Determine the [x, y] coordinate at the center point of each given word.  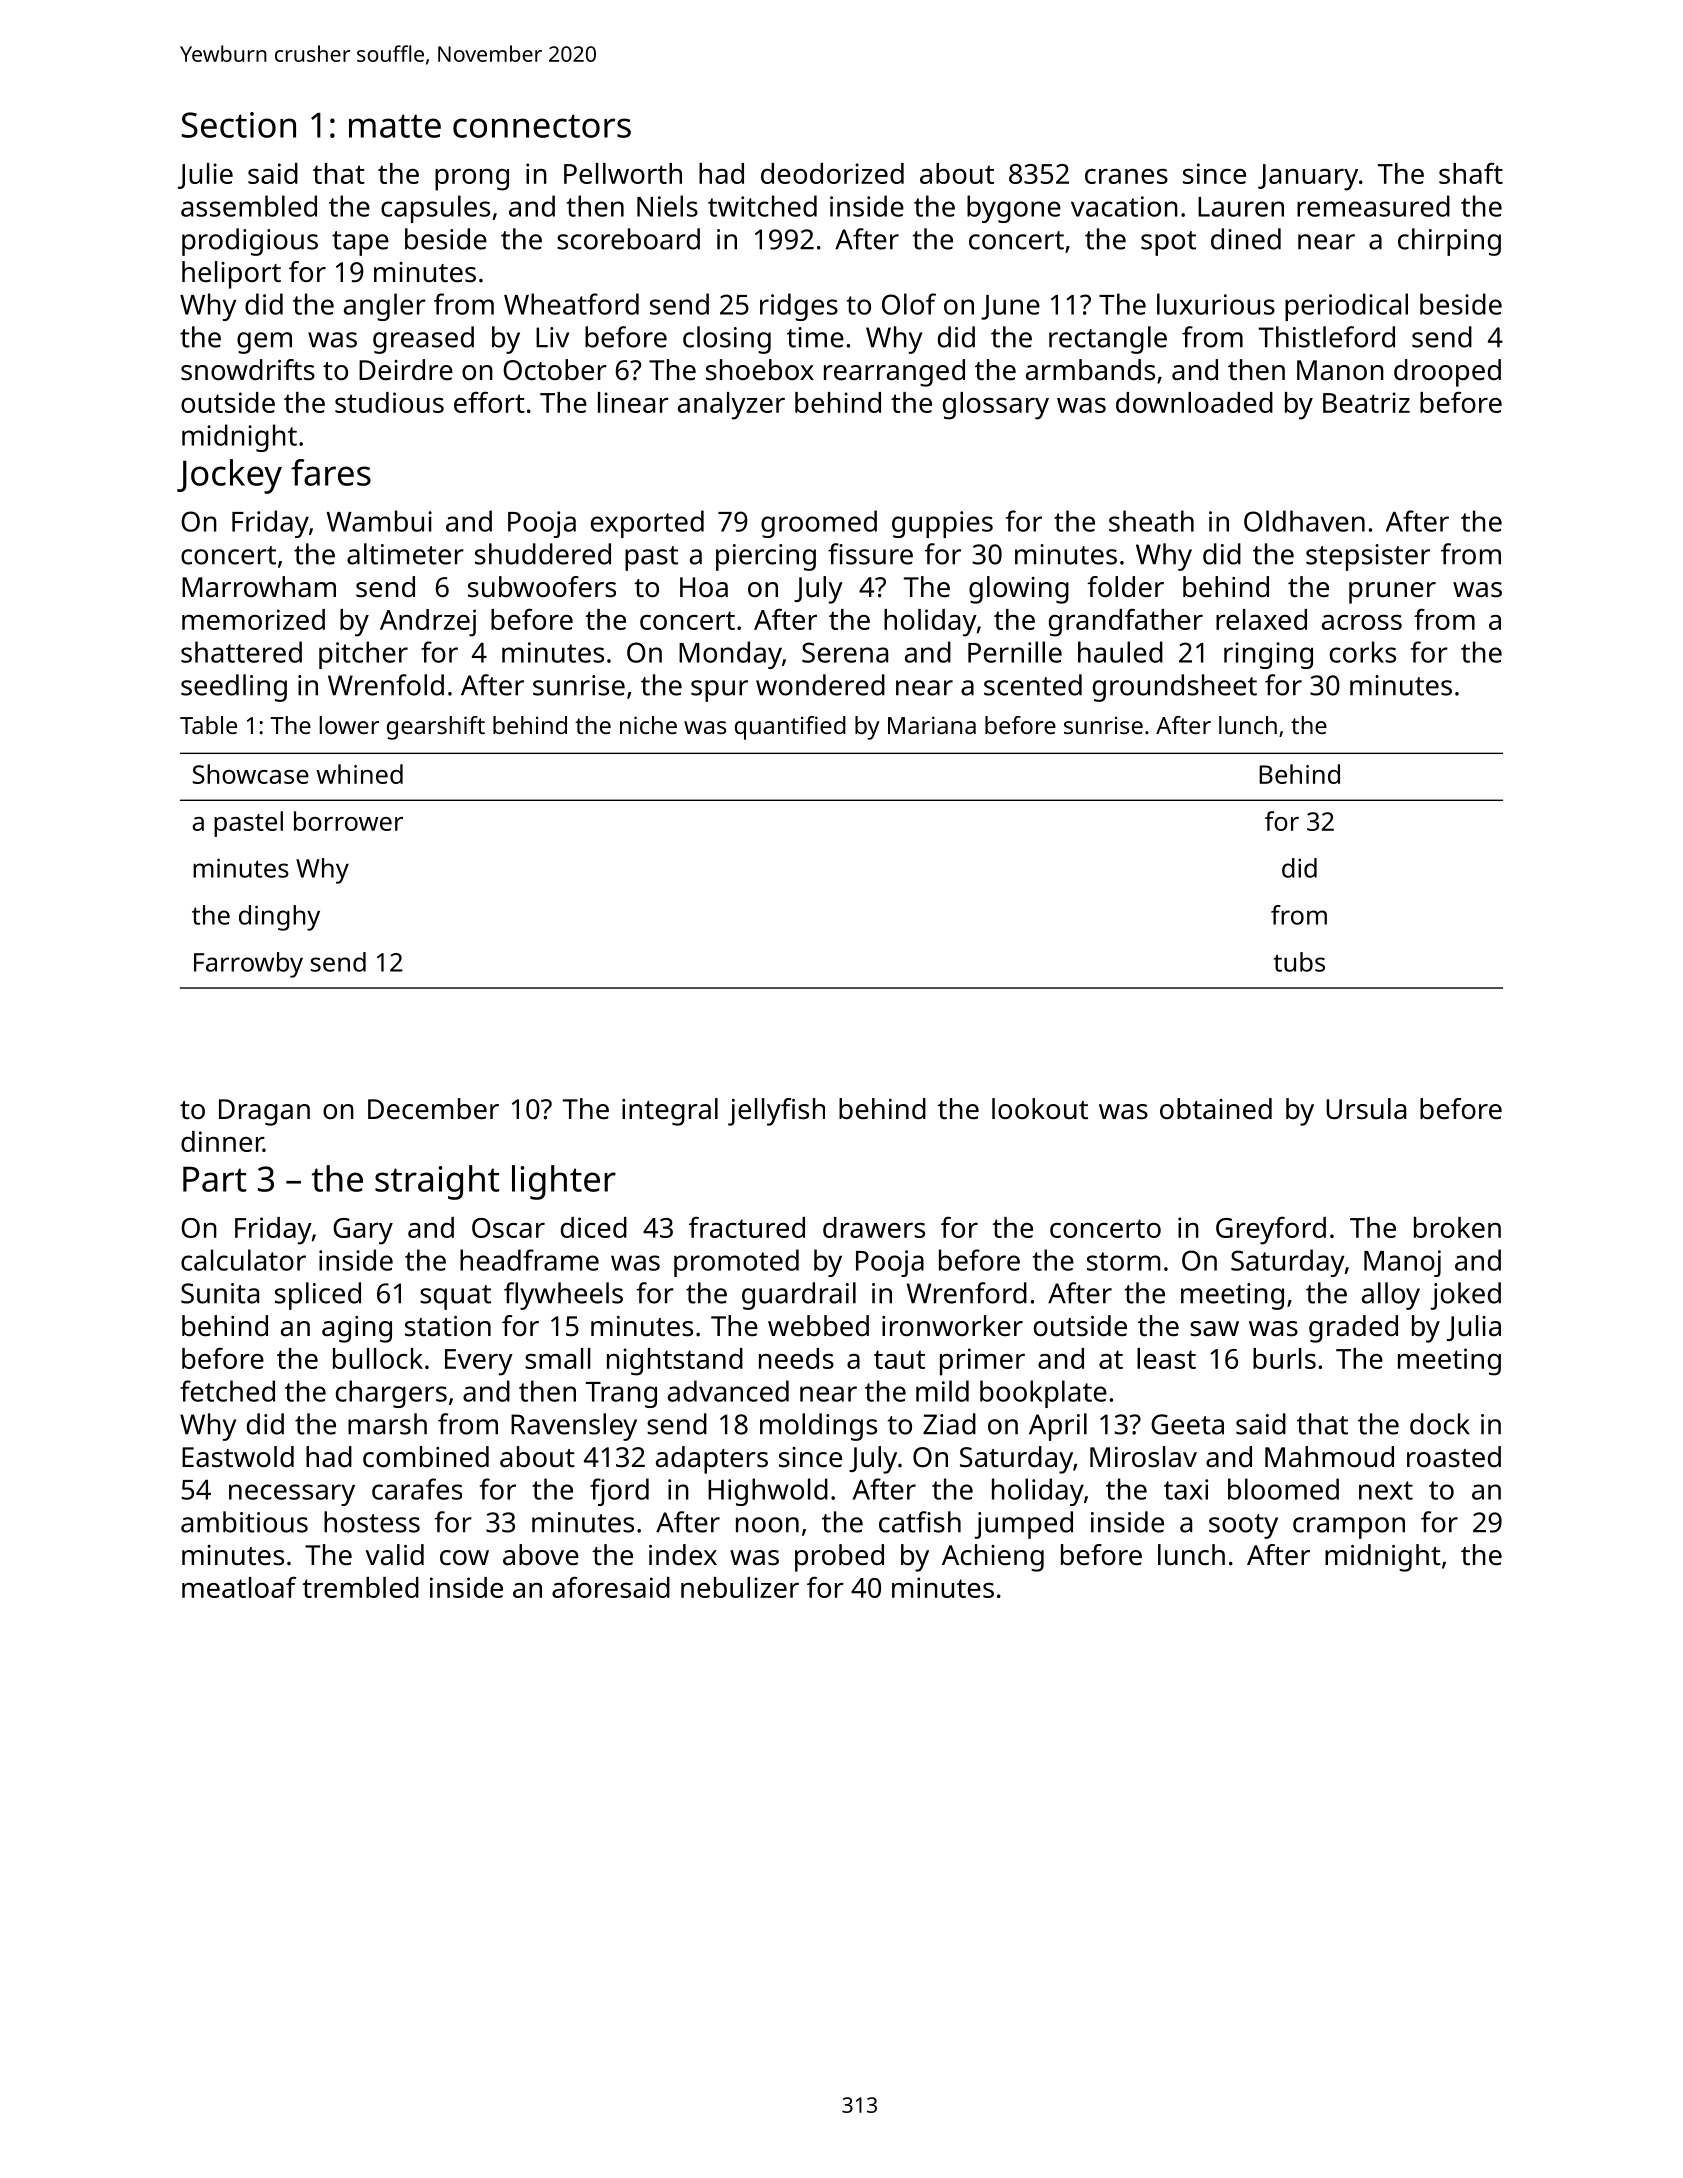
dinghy [279, 918]
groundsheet [1175, 688]
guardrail [799, 1296]
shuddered [543, 554]
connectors [542, 126]
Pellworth [623, 173]
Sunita [220, 1293]
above [541, 1555]
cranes [1126, 176]
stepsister [1368, 557]
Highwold [768, 1492]
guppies [942, 524]
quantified [790, 728]
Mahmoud [1329, 1457]
